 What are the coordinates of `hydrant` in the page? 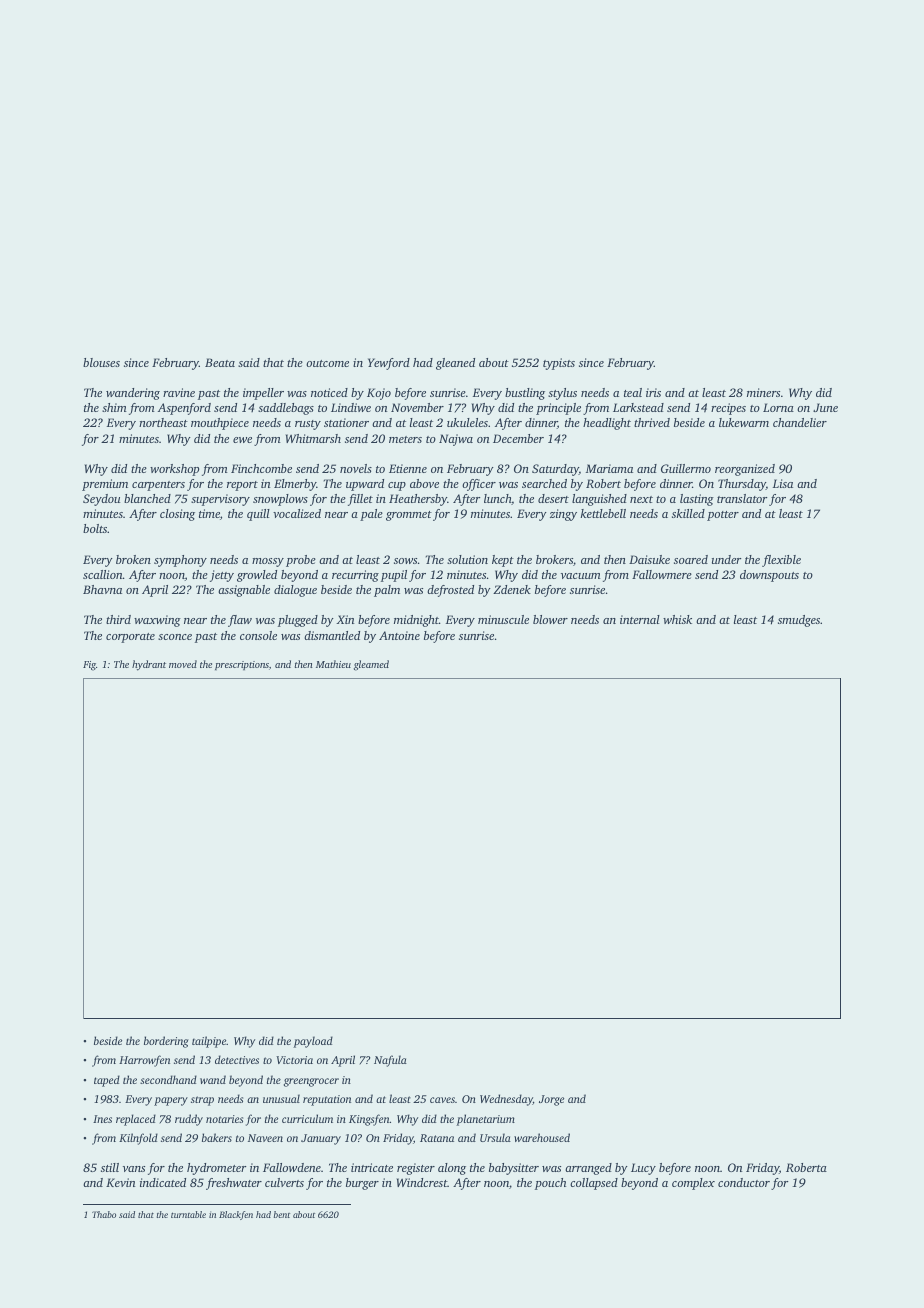 It's located at (149, 665).
